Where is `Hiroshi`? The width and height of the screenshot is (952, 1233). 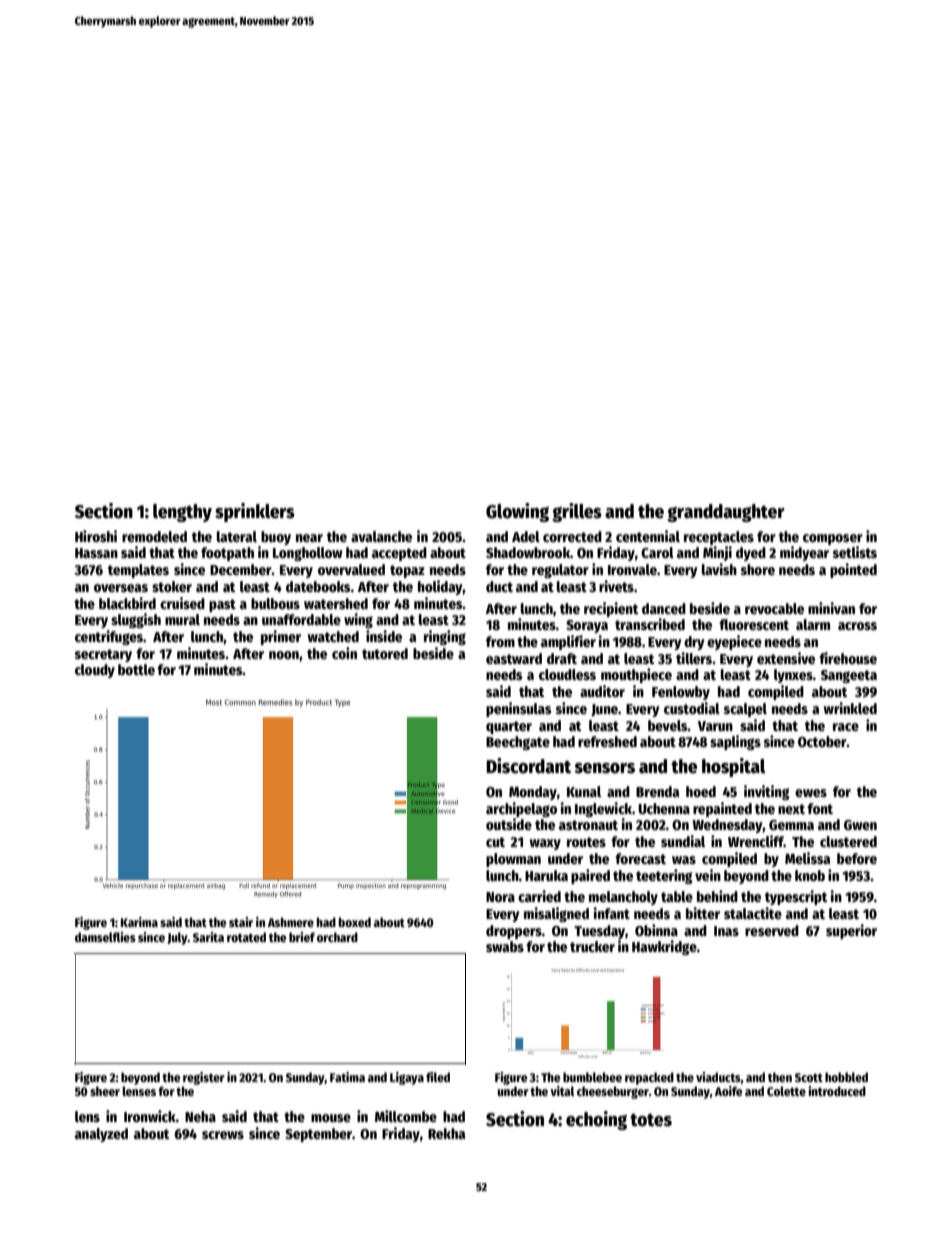
Hiroshi is located at coordinates (96, 536).
